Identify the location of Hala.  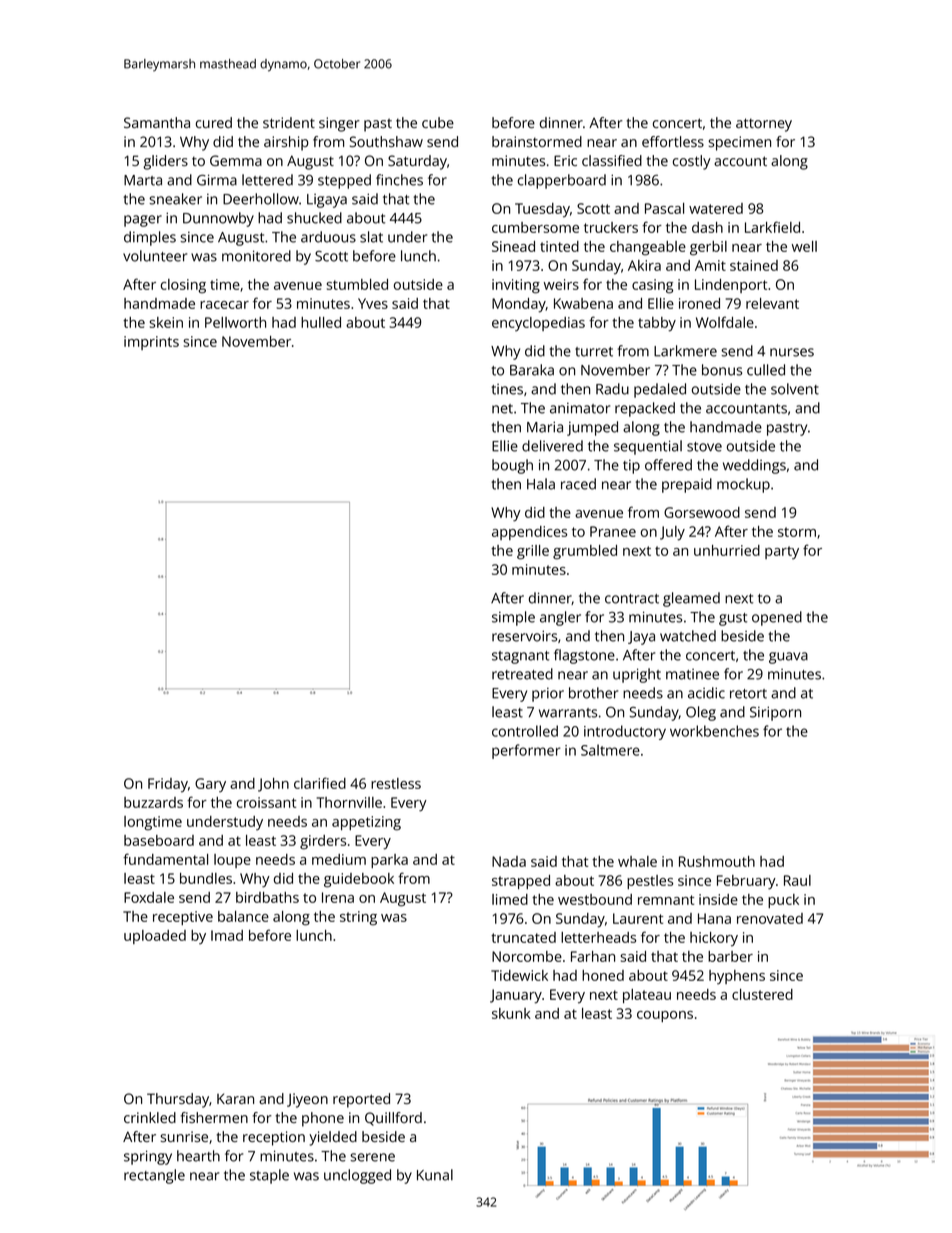
(541, 484).
